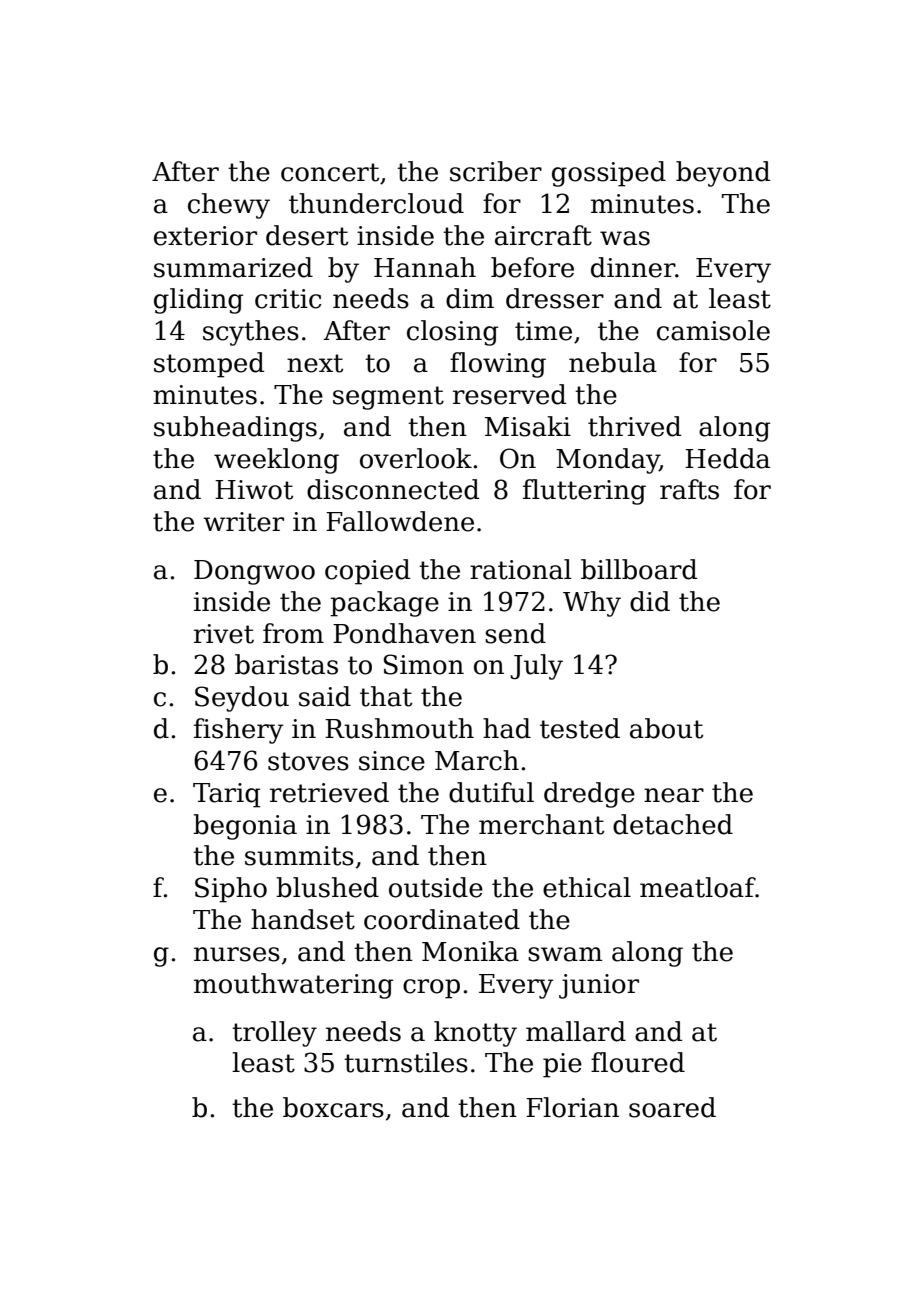 The width and height of the screenshot is (924, 1311). Describe the element at coordinates (666, 728) in the screenshot. I see `about` at that location.
